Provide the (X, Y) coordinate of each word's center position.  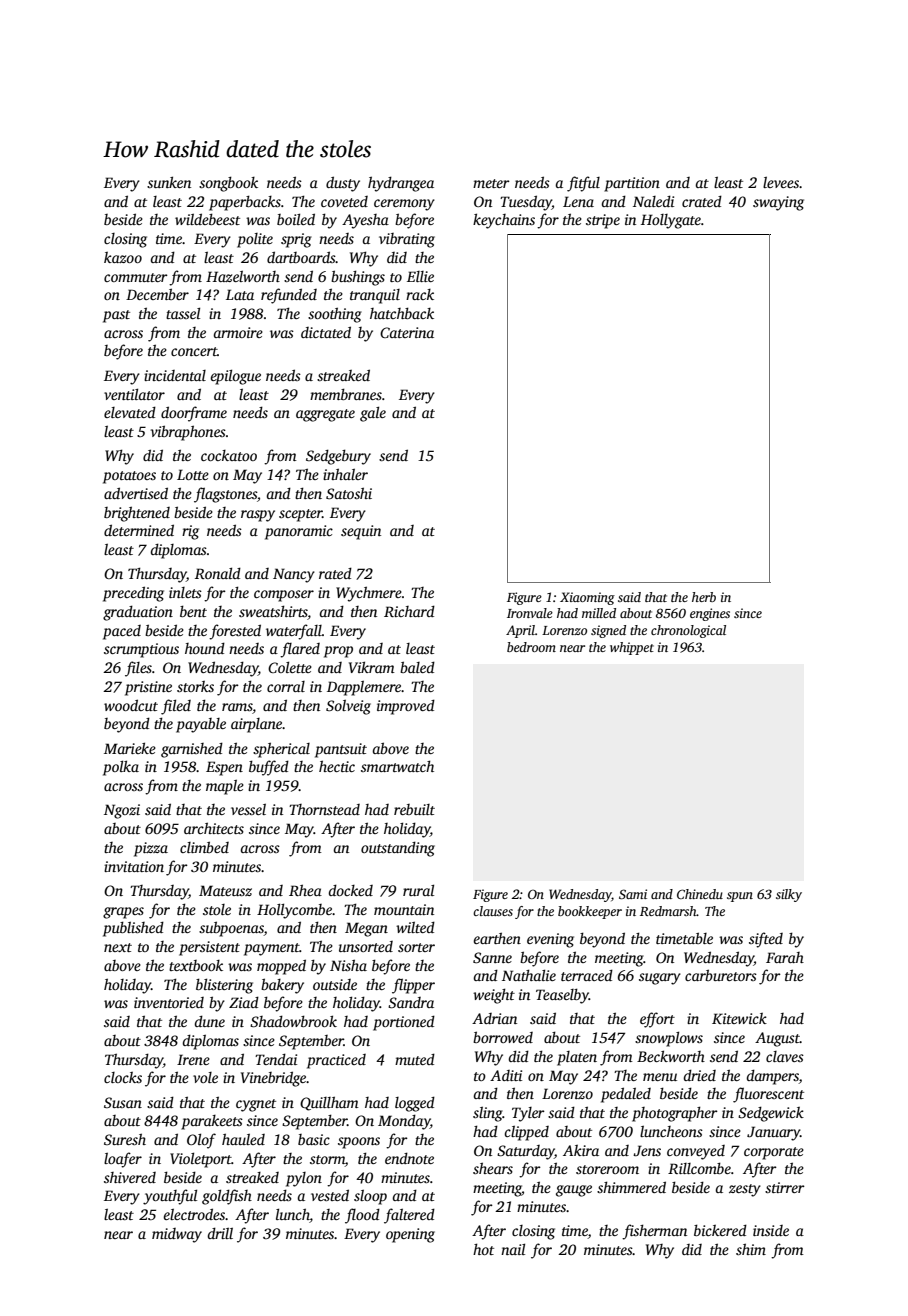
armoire (238, 332)
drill (220, 1233)
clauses (493, 911)
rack (420, 294)
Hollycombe (294, 911)
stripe (603, 221)
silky (789, 895)
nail (513, 1249)
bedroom (531, 647)
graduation (138, 613)
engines (710, 614)
